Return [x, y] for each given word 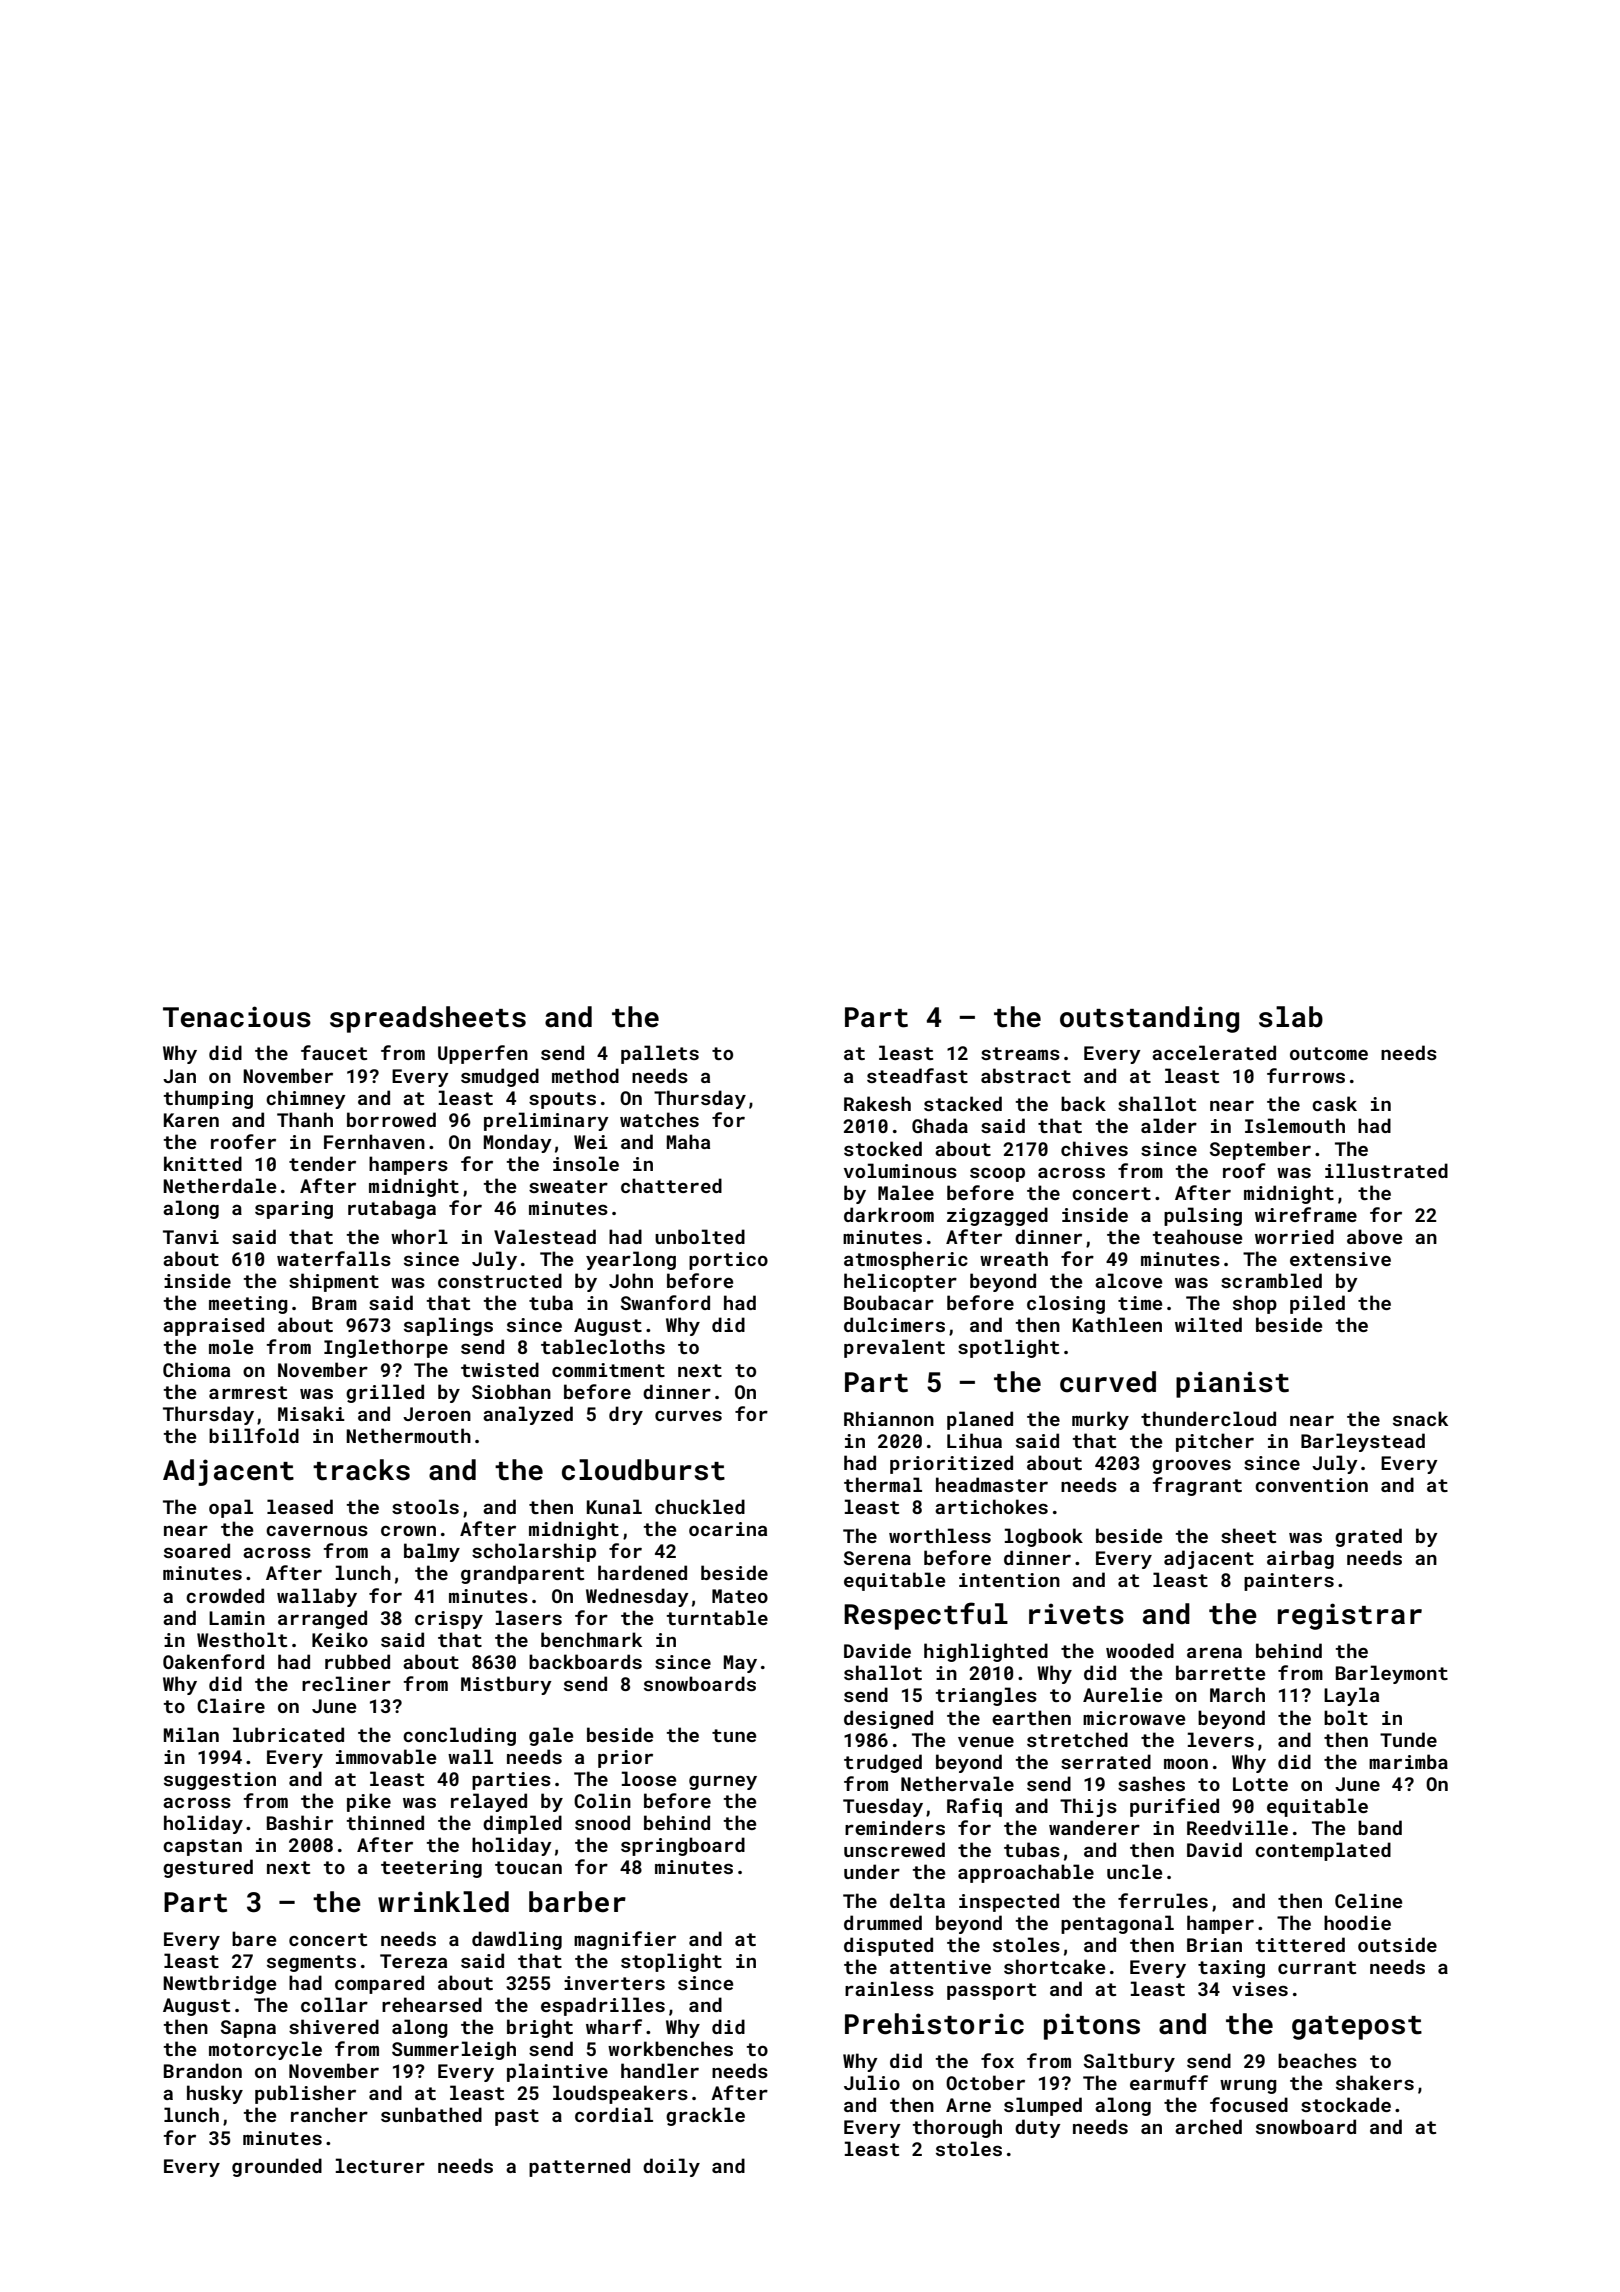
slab [1291, 1017]
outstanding [1149, 1019]
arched [1208, 2126]
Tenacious [237, 1017]
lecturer [380, 2165]
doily [671, 2167]
